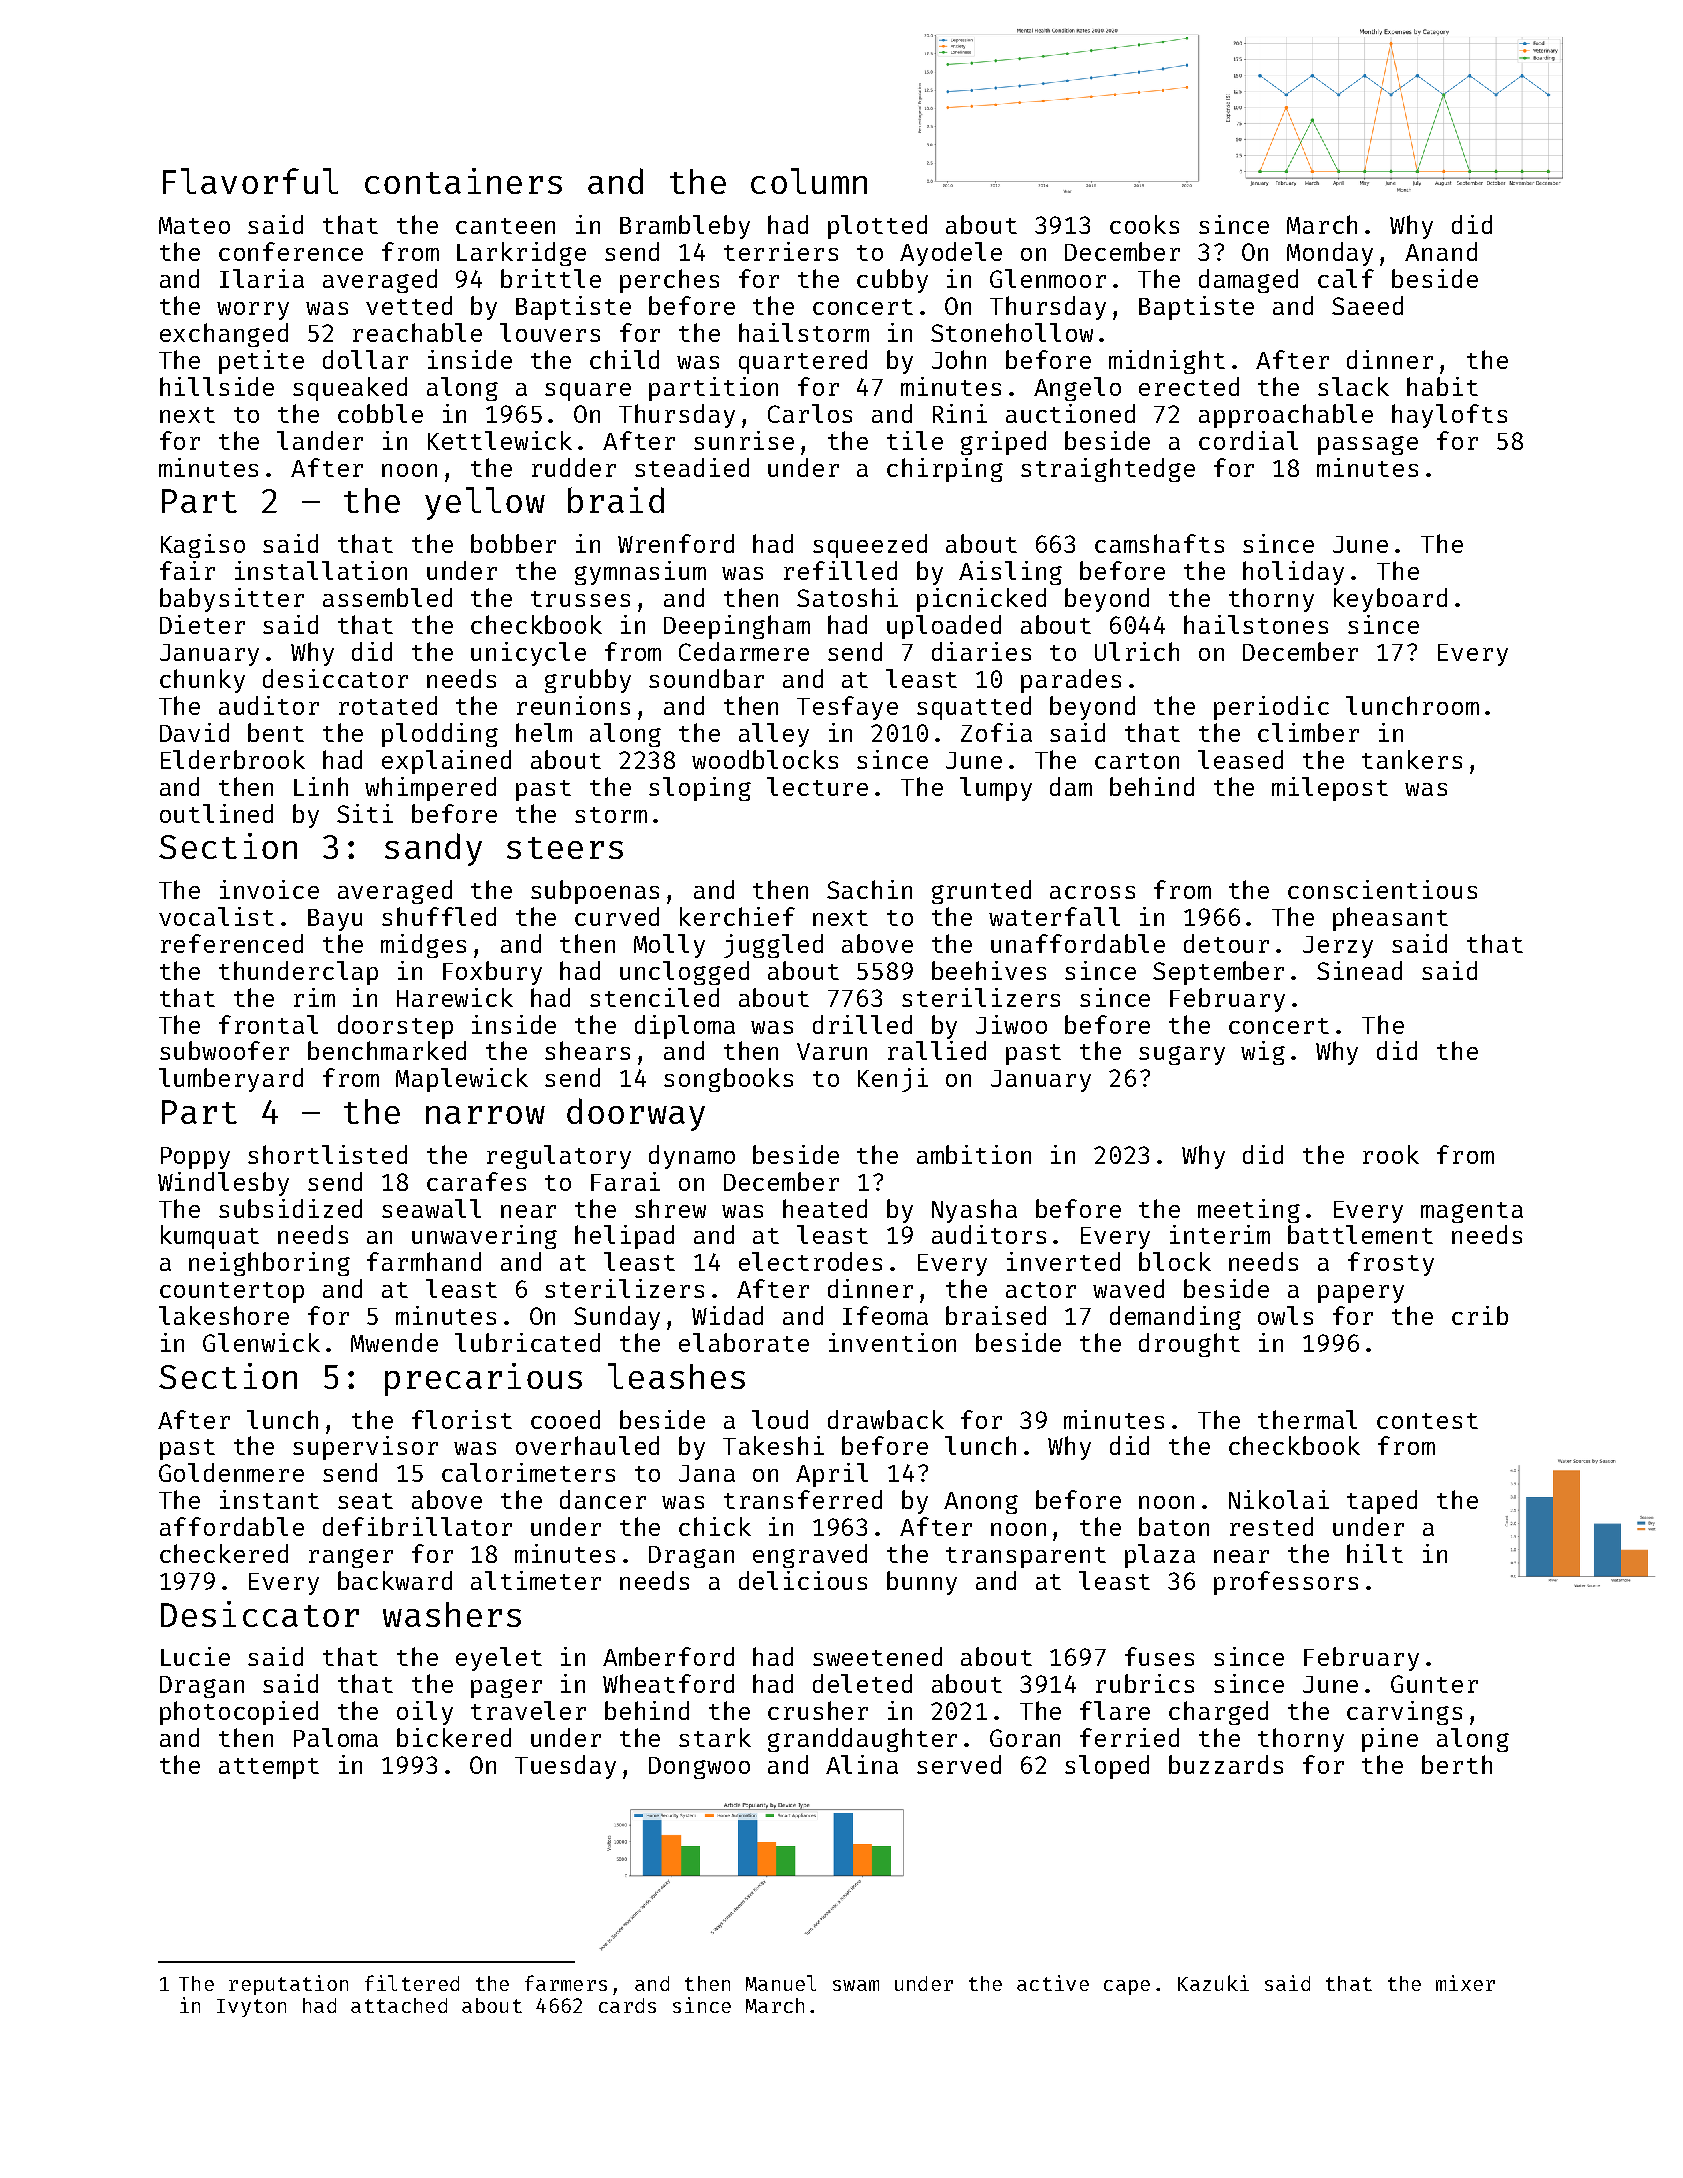  What do you see at coordinates (250, 181) in the document?
I see `Flavorful` at bounding box center [250, 181].
